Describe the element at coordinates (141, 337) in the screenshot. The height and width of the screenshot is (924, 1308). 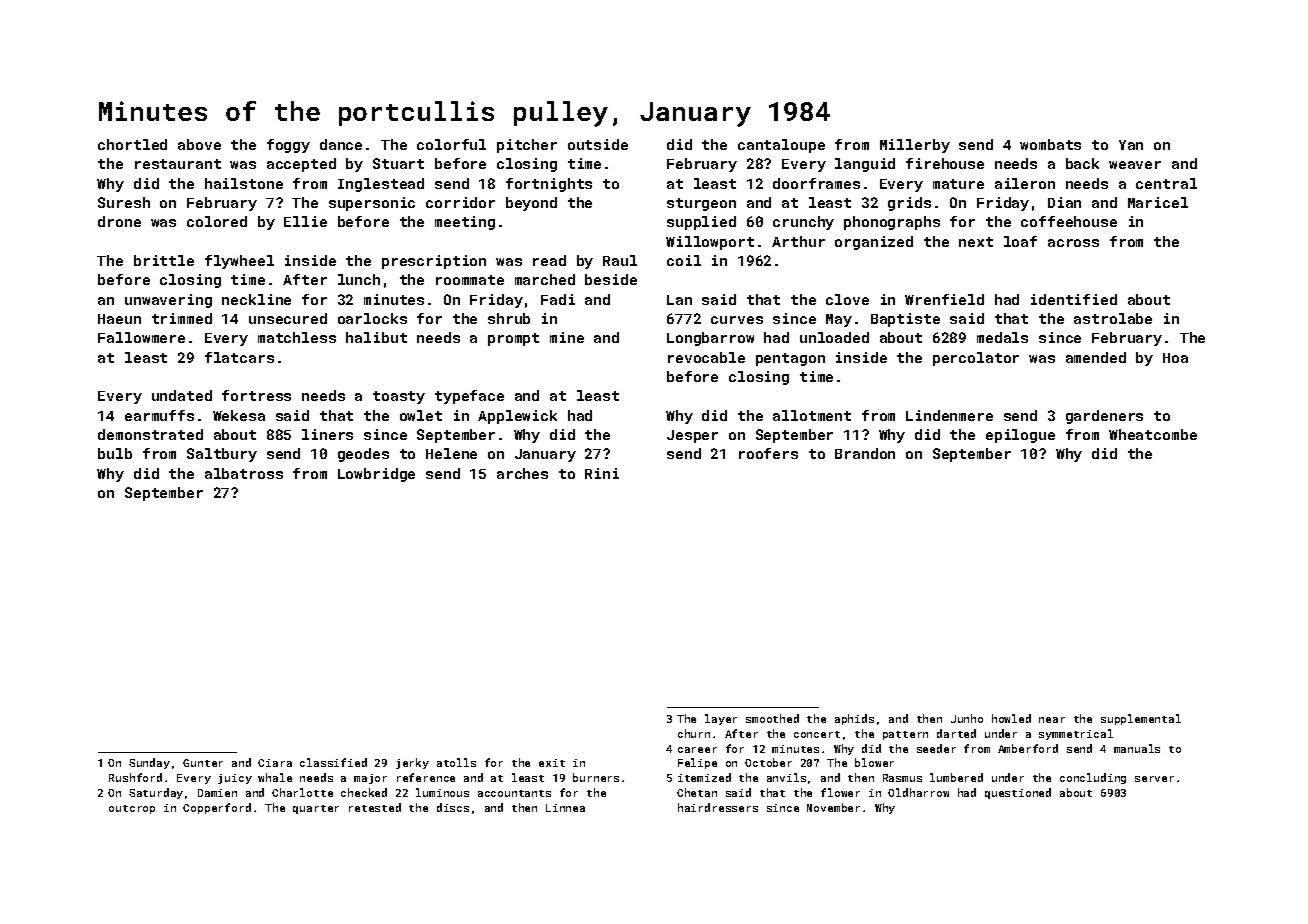
I see `Fallowmere` at that location.
